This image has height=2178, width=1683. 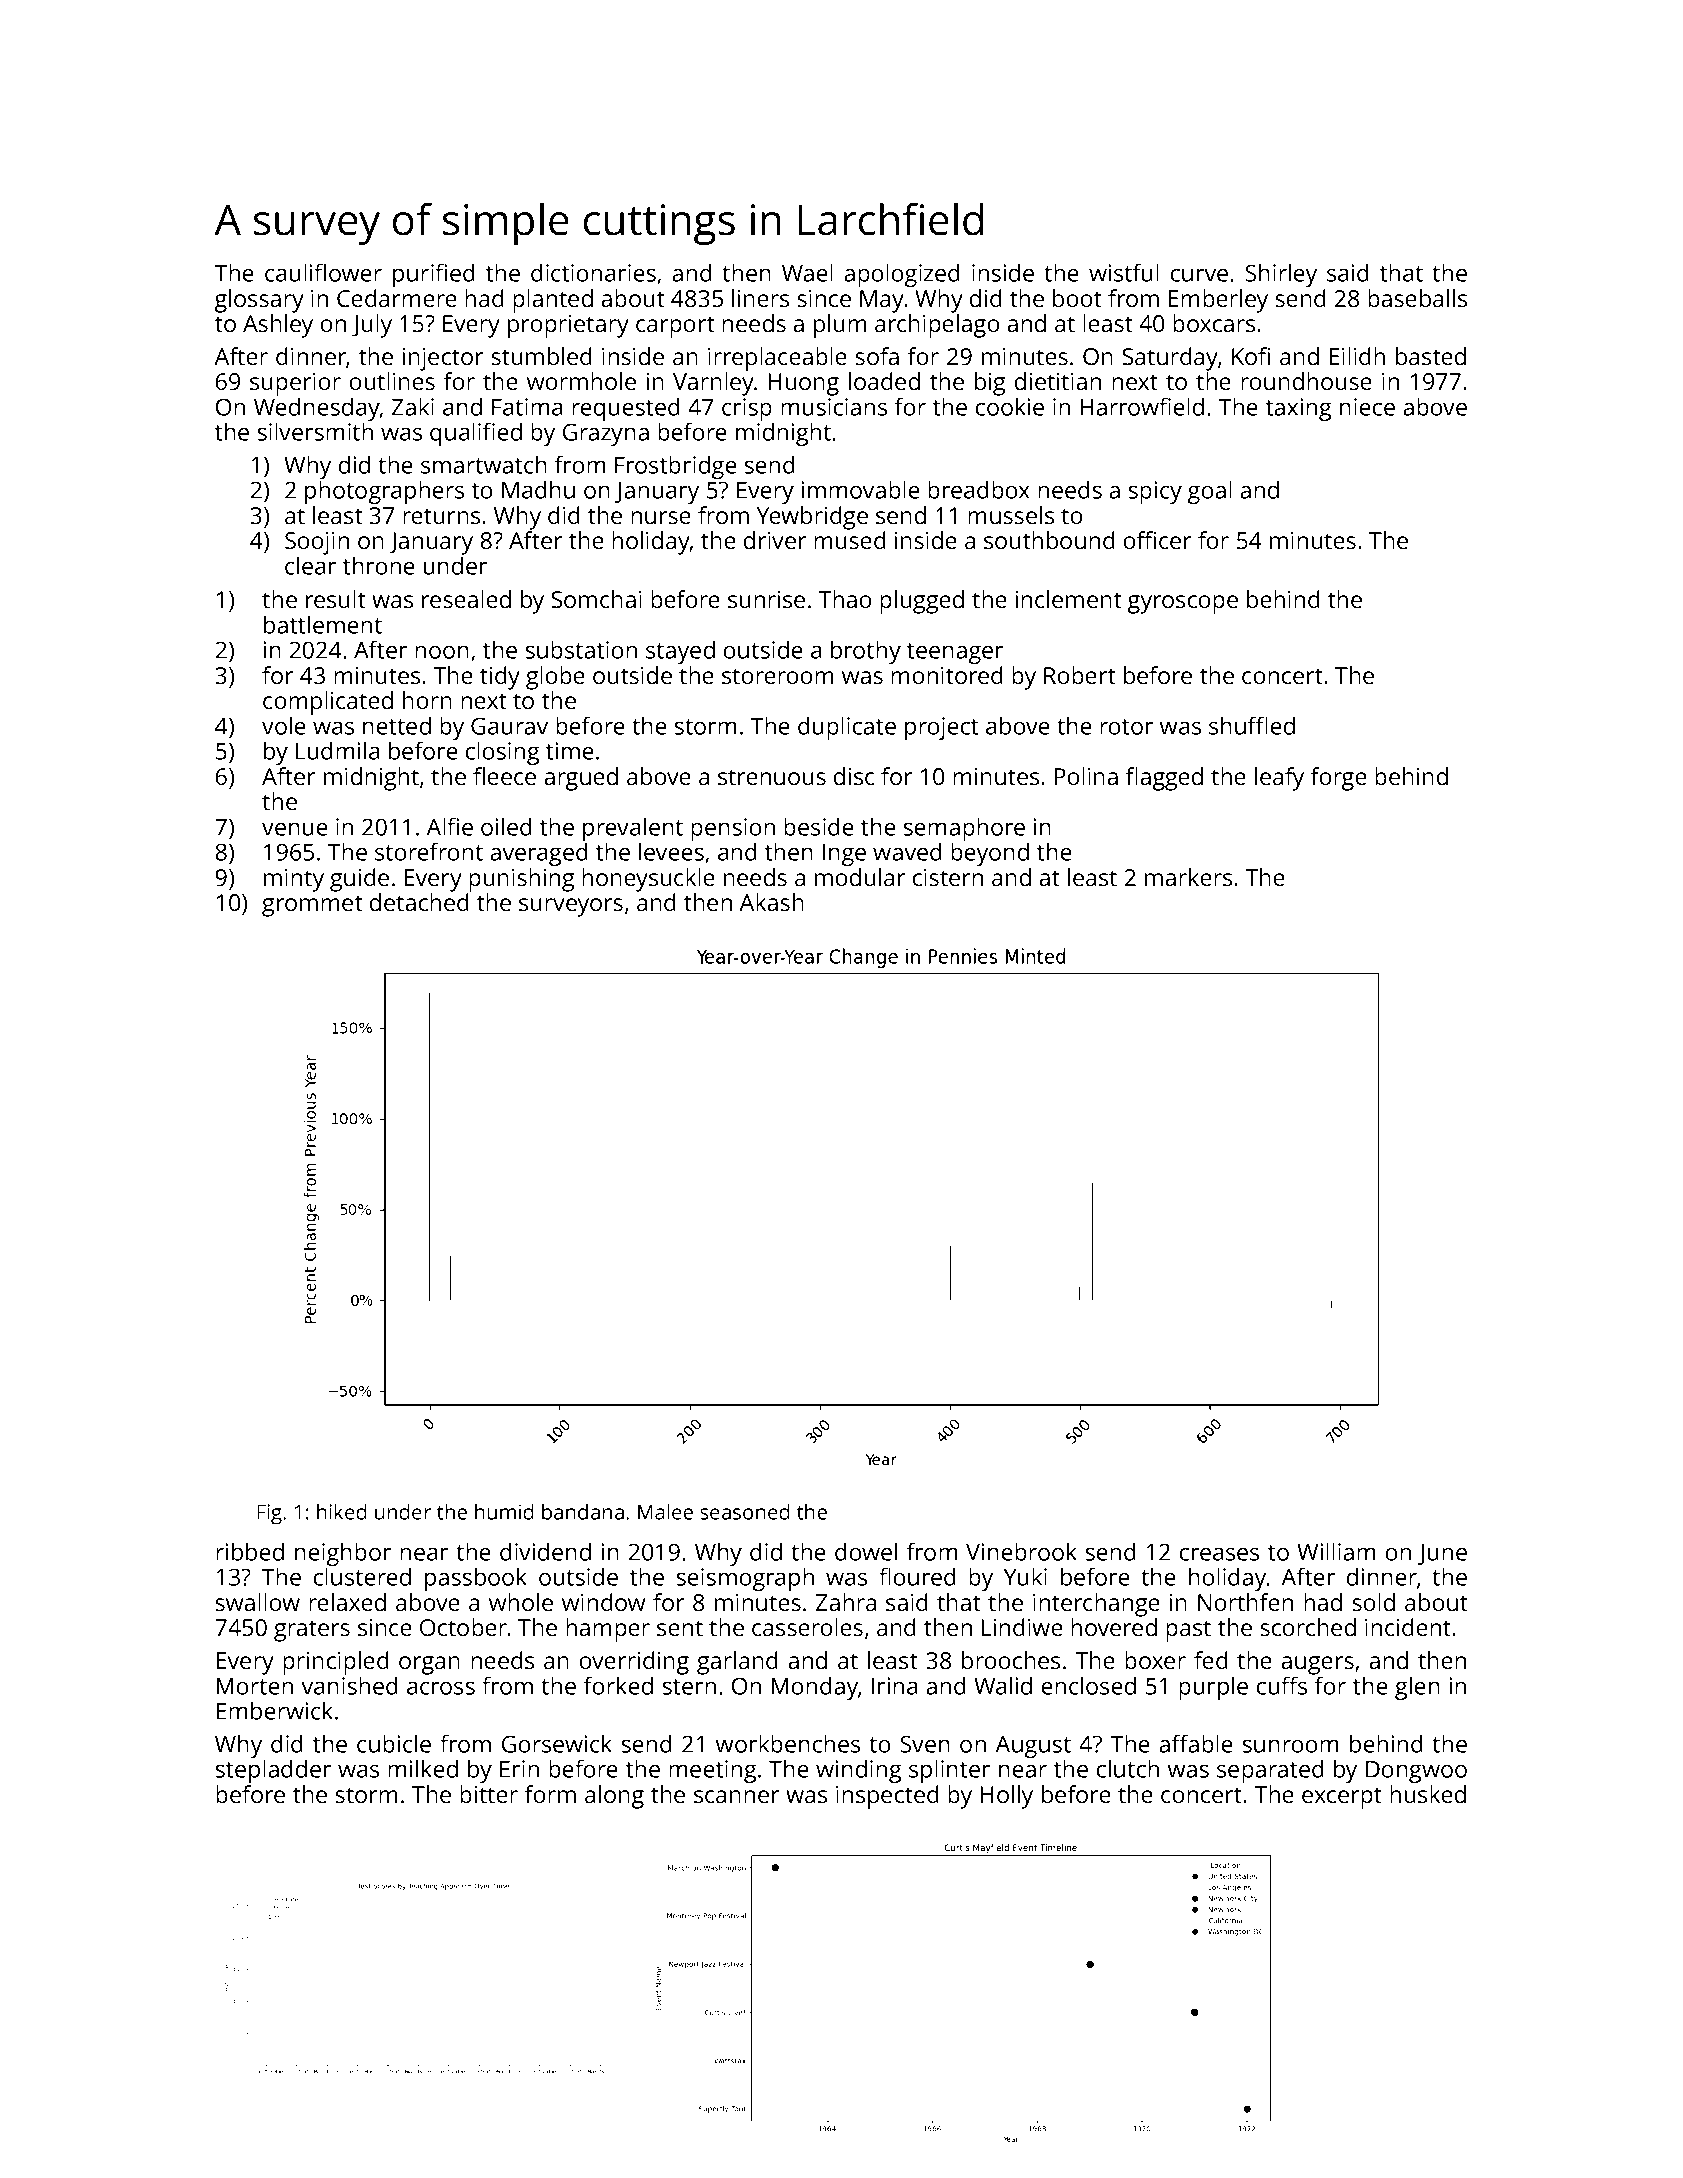 I want to click on silversmith, so click(x=315, y=431).
